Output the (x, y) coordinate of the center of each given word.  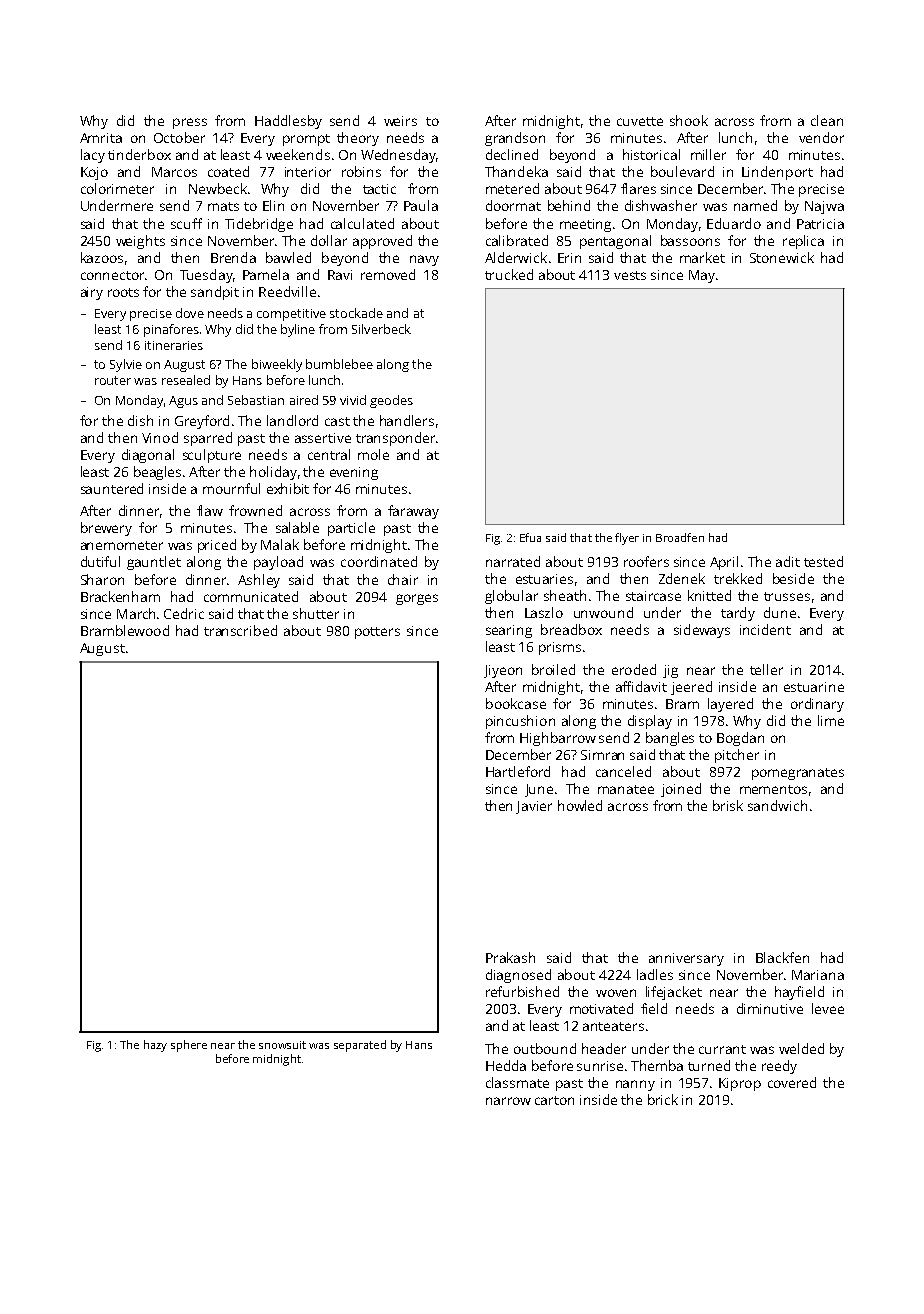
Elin (273, 205)
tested (823, 561)
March (136, 613)
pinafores (171, 330)
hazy (155, 1046)
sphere (189, 1046)
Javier (534, 807)
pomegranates (798, 774)
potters (377, 633)
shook (689, 120)
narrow (508, 1101)
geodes (391, 401)
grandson (515, 139)
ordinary (817, 705)
